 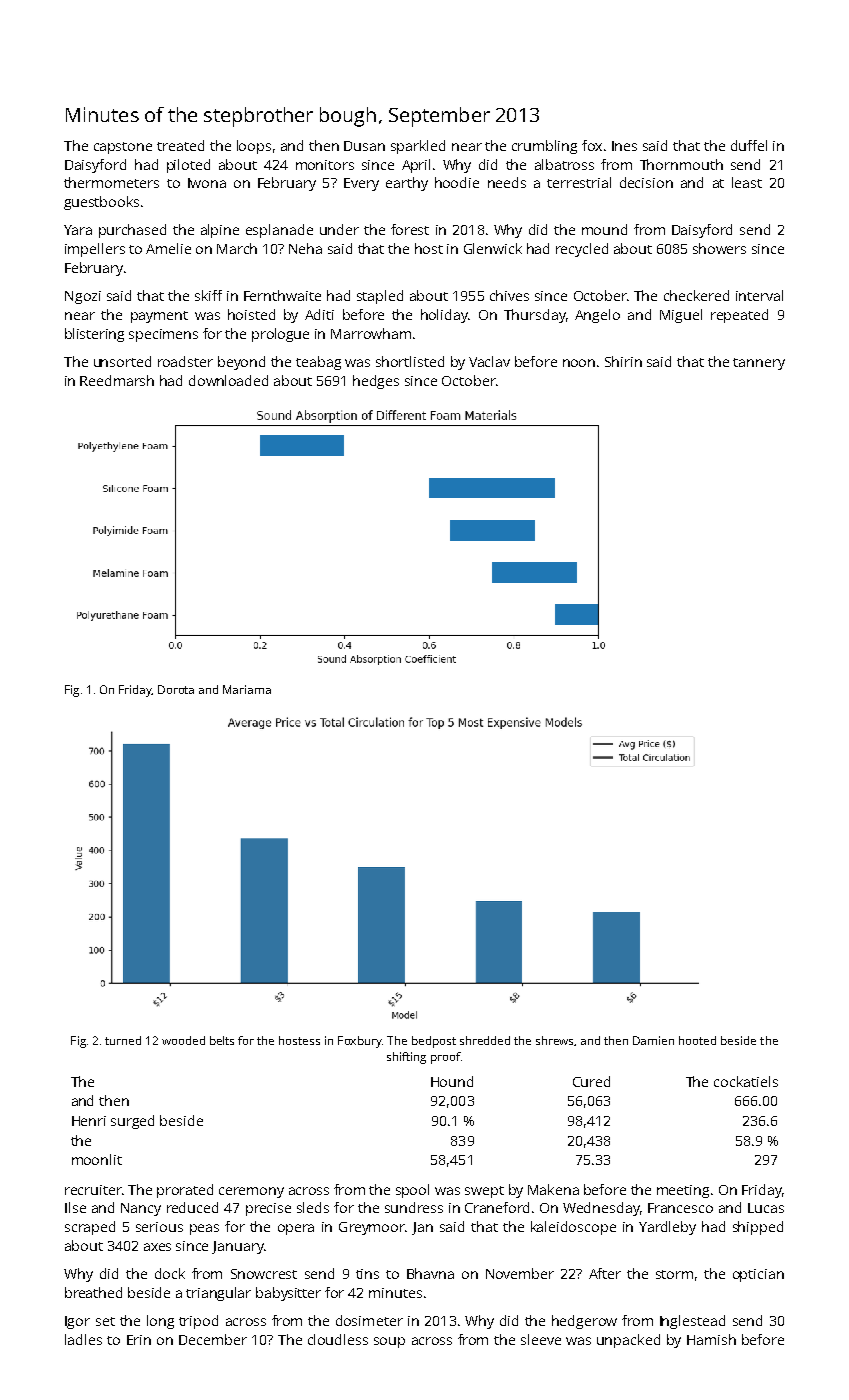 What do you see at coordinates (376, 382) in the document?
I see `hedges` at bounding box center [376, 382].
